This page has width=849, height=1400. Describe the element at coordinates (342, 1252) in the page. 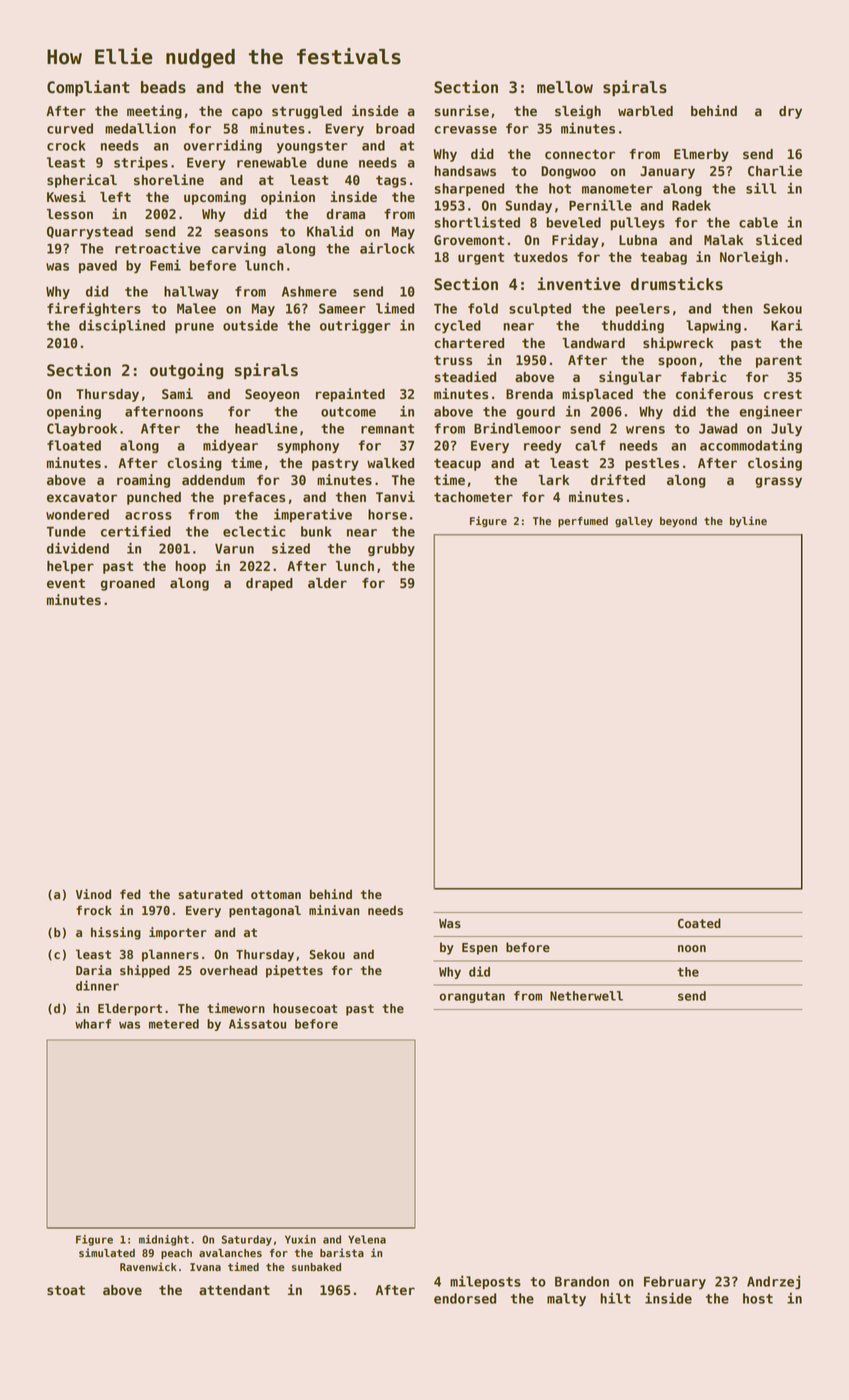

I see `barista` at that location.
